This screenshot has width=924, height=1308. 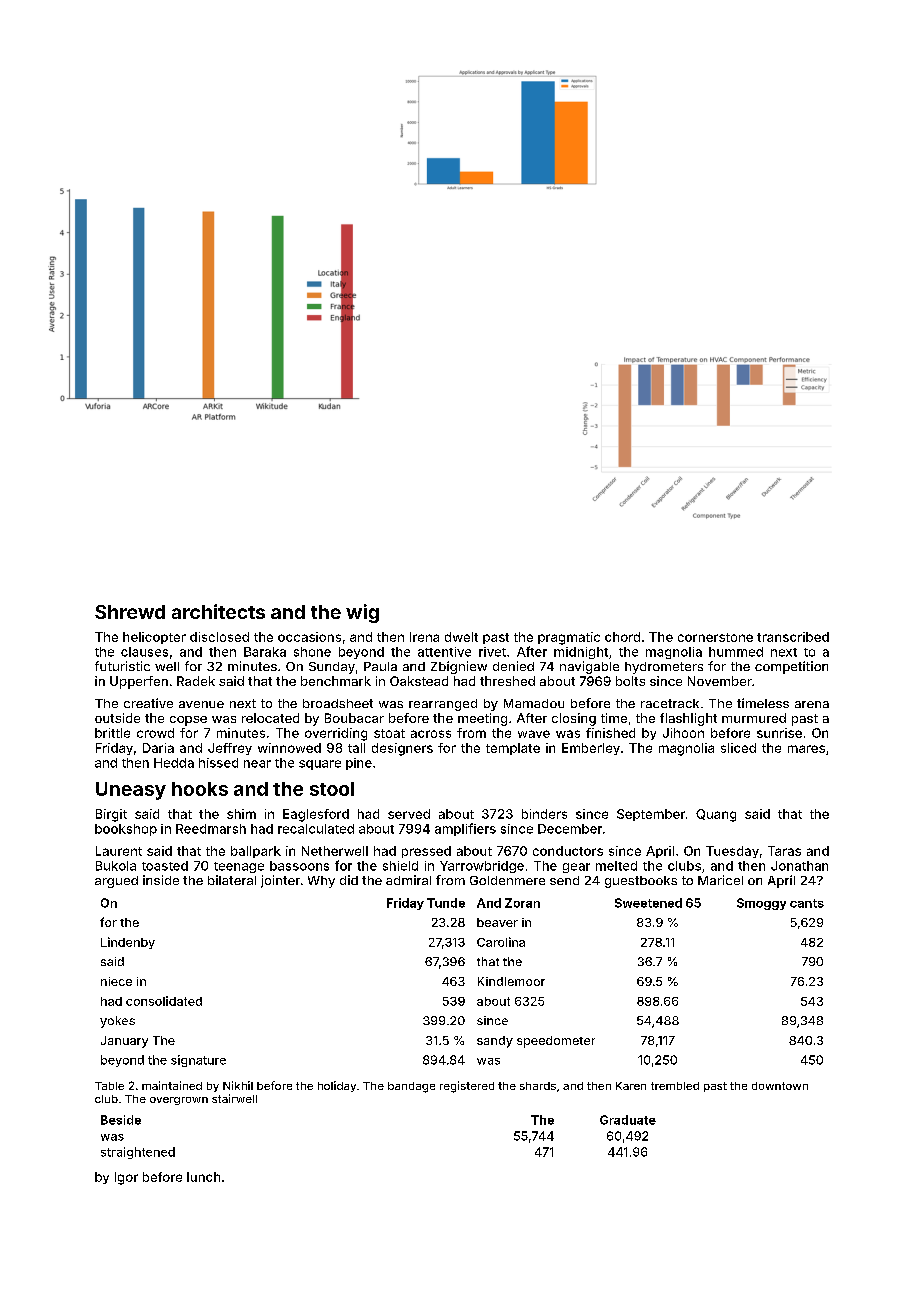 What do you see at coordinates (513, 749) in the screenshot?
I see `template` at bounding box center [513, 749].
